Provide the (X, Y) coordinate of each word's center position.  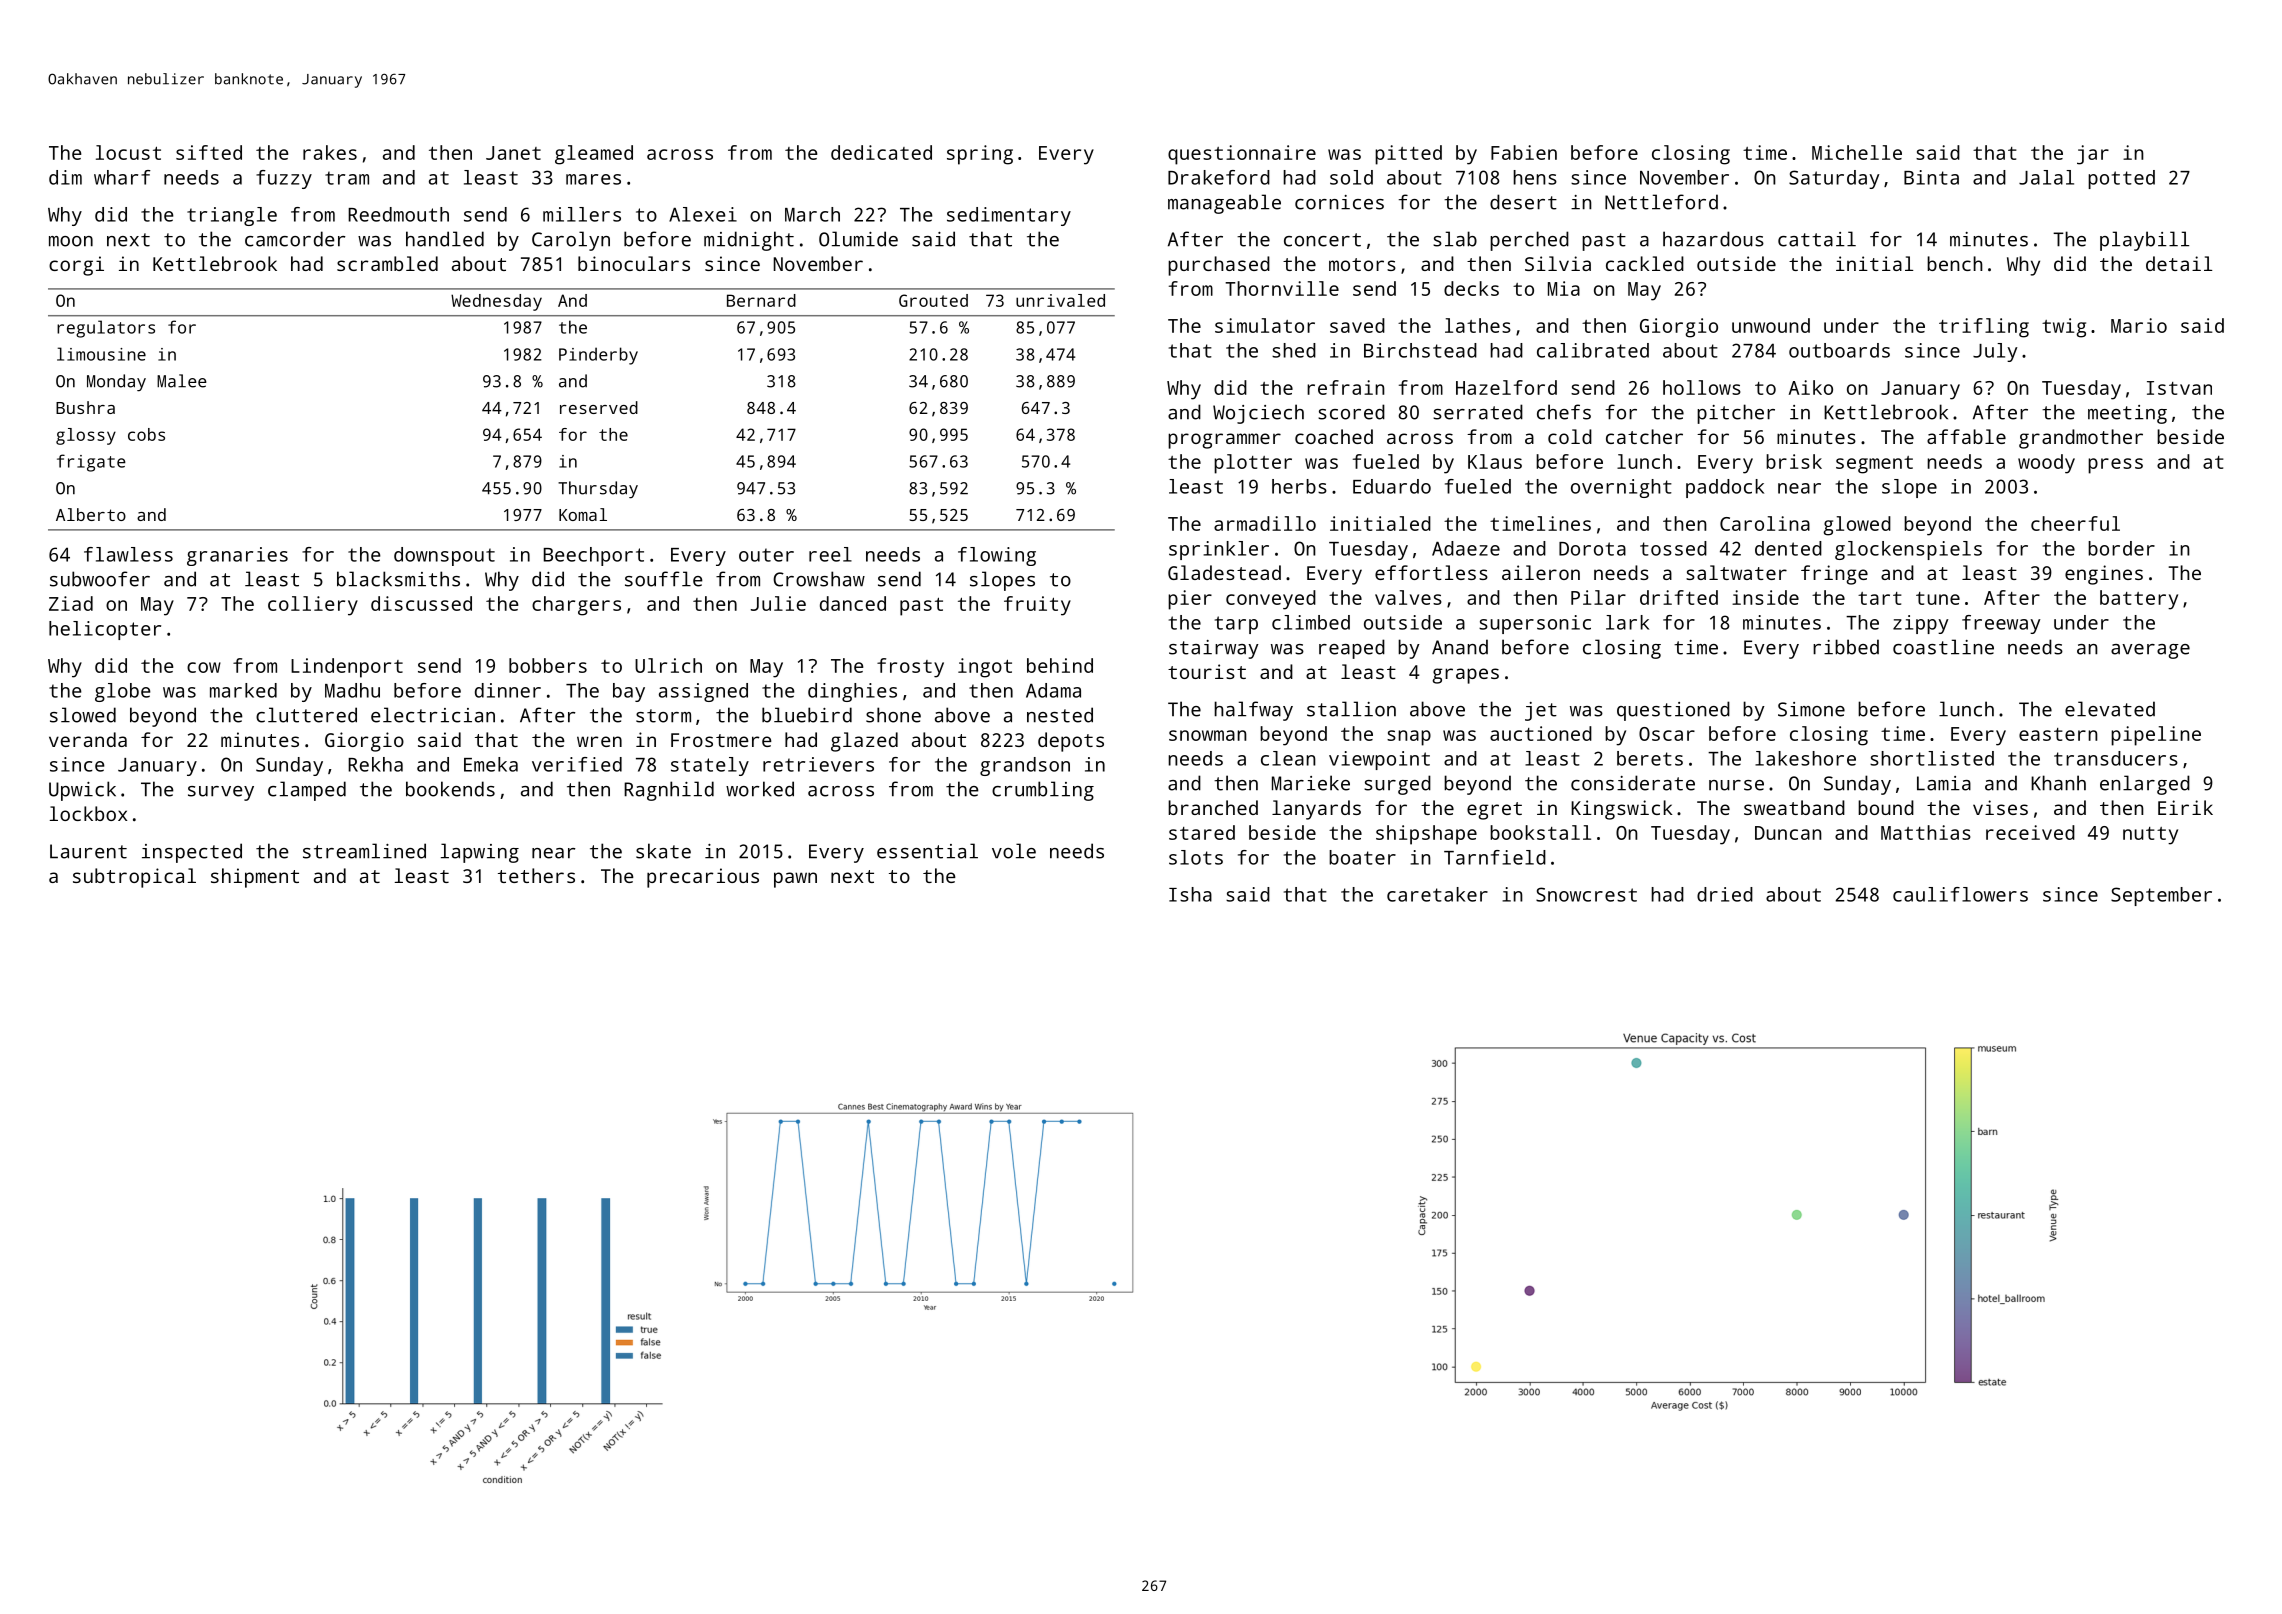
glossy (86, 436)
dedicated (881, 152)
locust (128, 152)
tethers (536, 875)
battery (2139, 600)
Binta (1931, 177)
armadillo (1265, 523)
